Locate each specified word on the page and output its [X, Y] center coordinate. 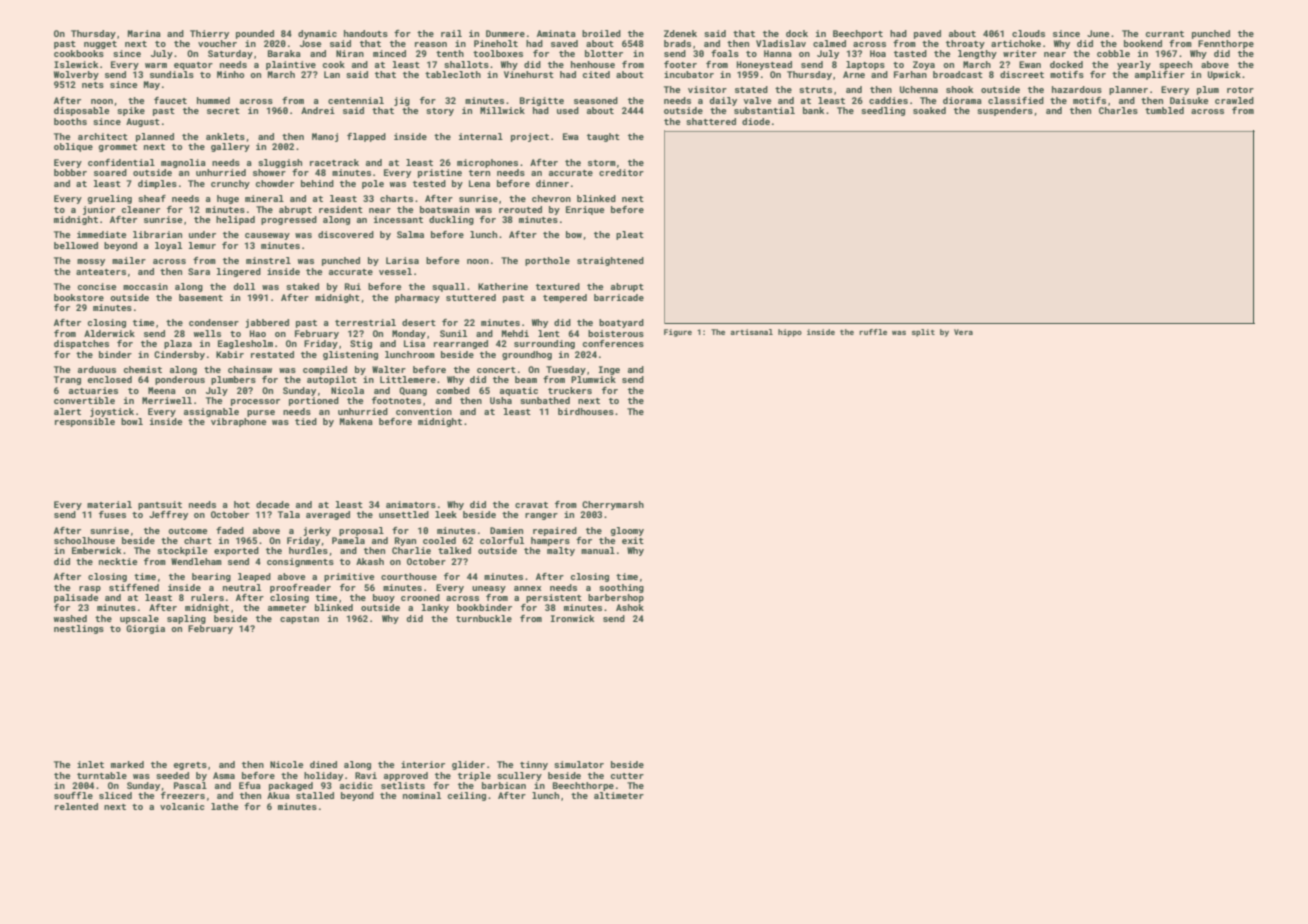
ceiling [467, 796]
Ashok [630, 607]
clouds [1028, 33]
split [923, 333]
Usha [501, 400]
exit [633, 540]
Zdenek [680, 33]
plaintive [291, 65]
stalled [315, 795]
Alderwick [109, 333]
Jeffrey [168, 515]
